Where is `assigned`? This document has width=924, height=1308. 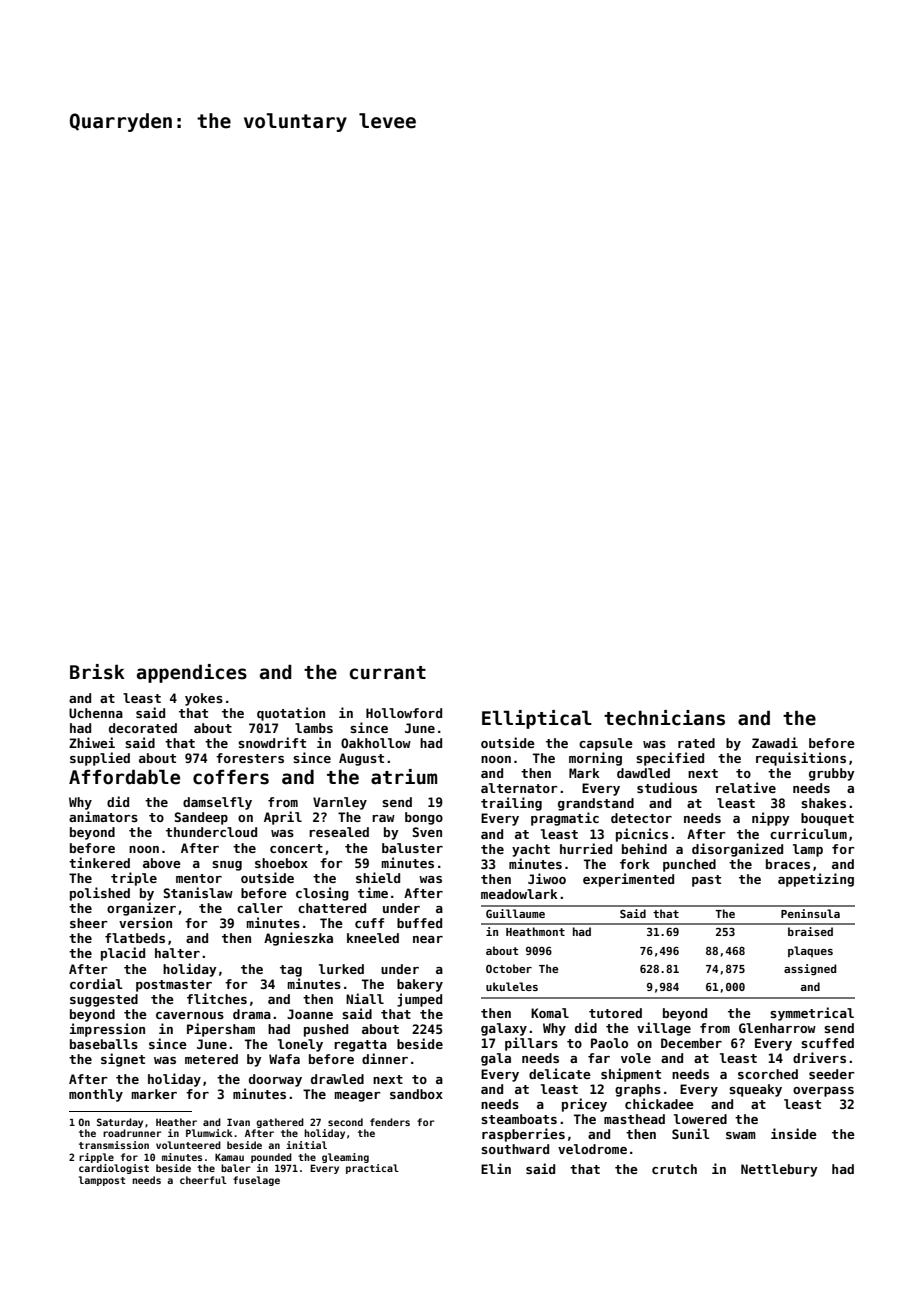
assigned is located at coordinates (810, 969).
